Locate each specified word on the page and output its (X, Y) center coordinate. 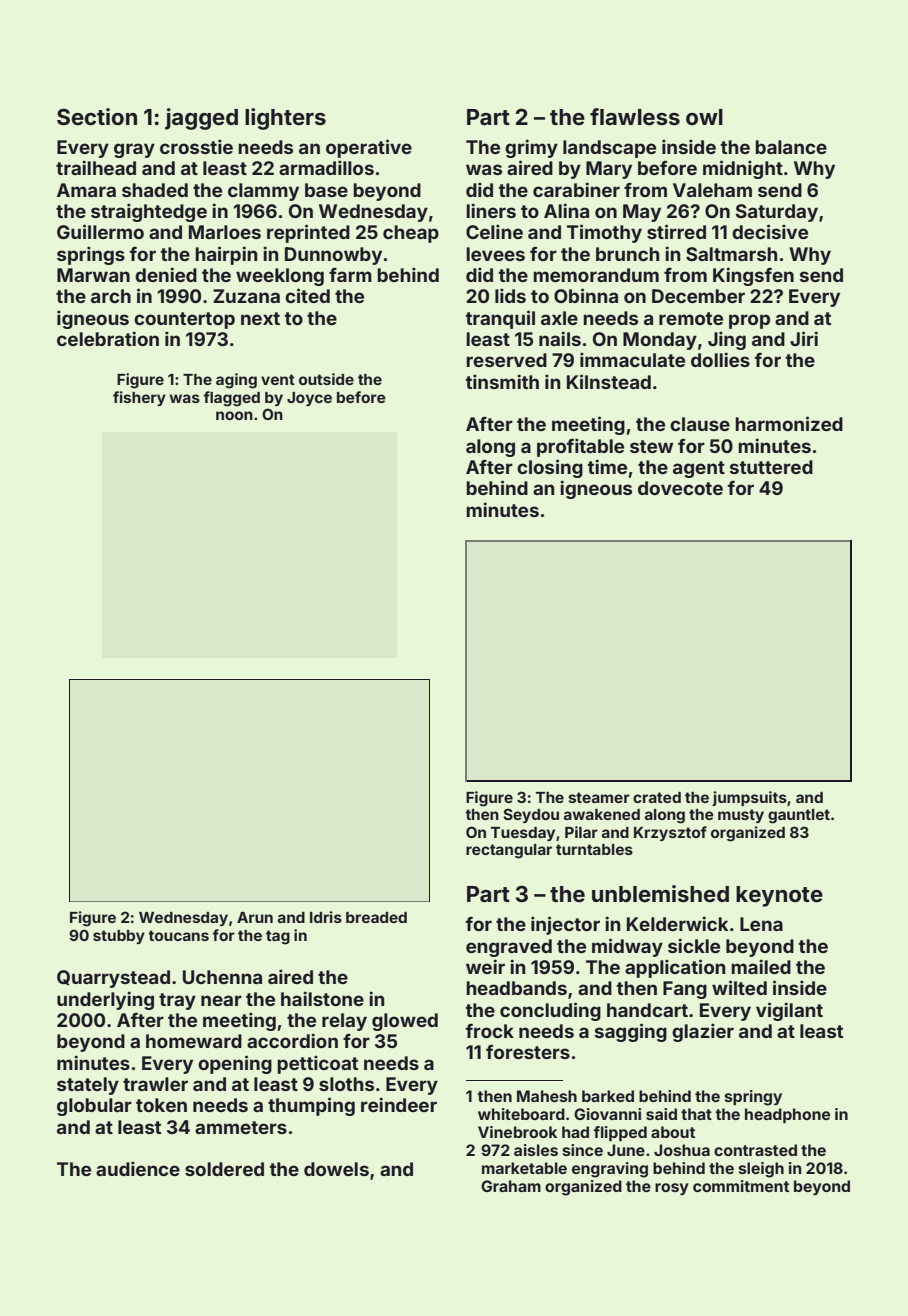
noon (234, 415)
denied (166, 274)
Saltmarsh (731, 254)
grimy (531, 148)
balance (791, 147)
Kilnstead (609, 381)
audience (138, 1168)
